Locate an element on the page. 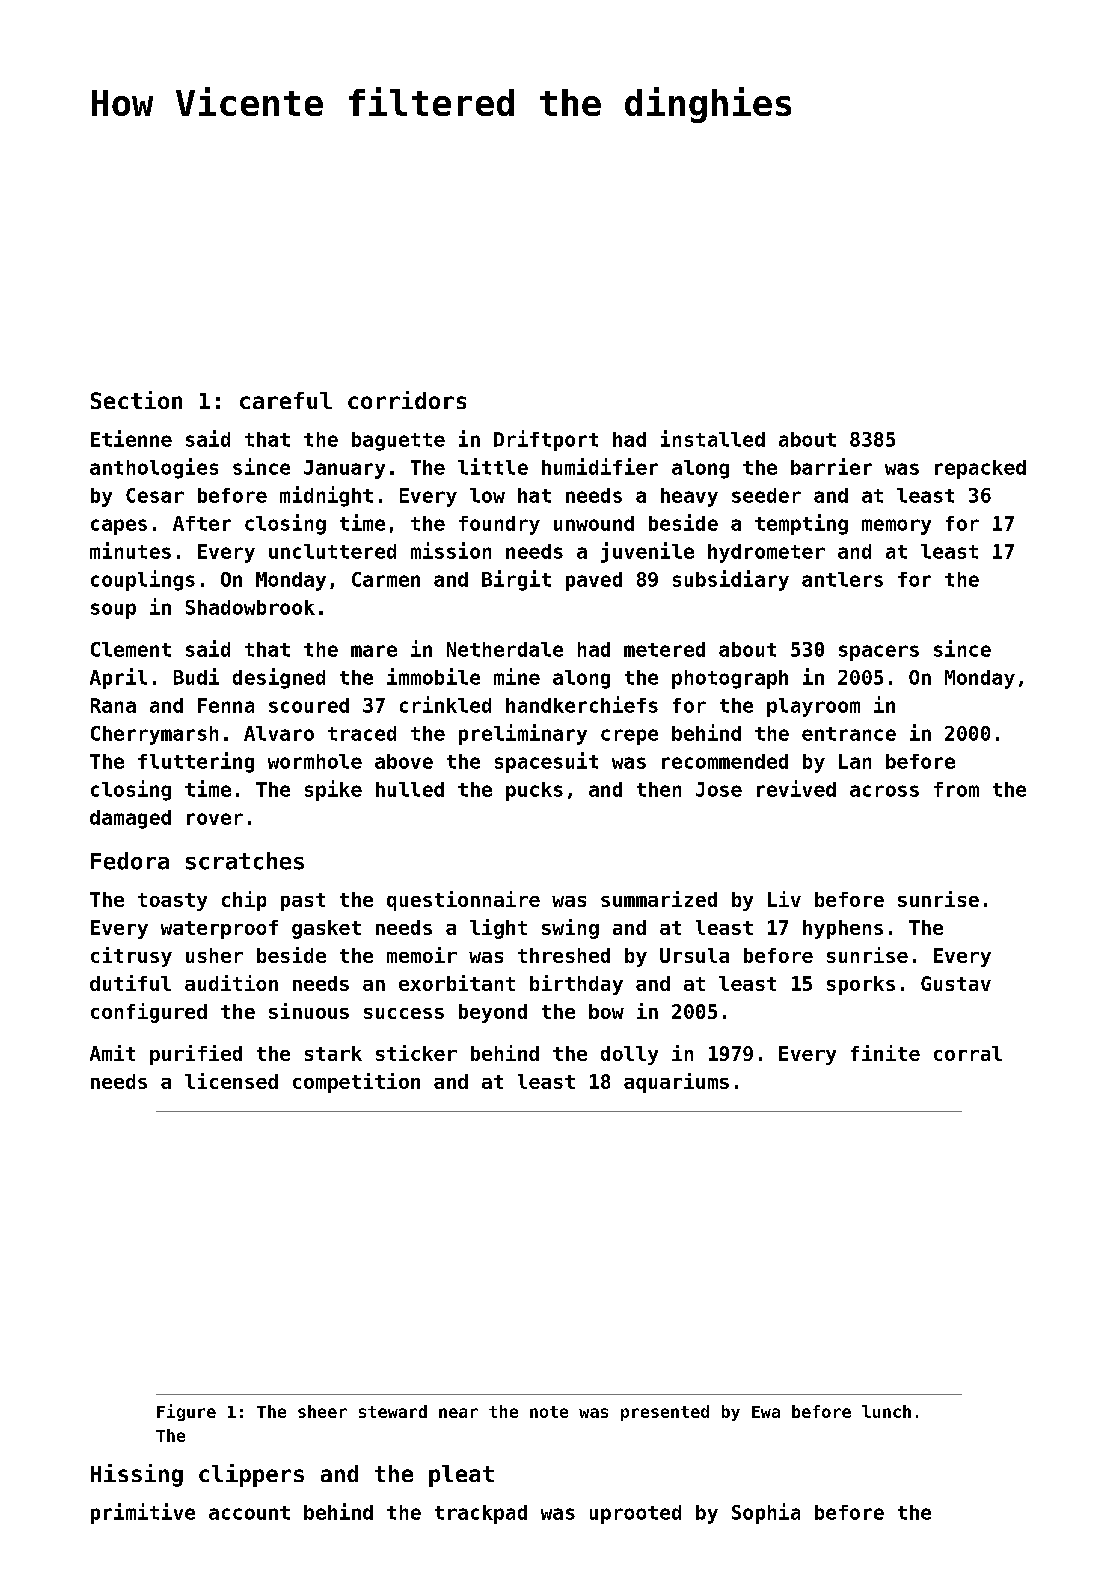  memory is located at coordinates (896, 527).
